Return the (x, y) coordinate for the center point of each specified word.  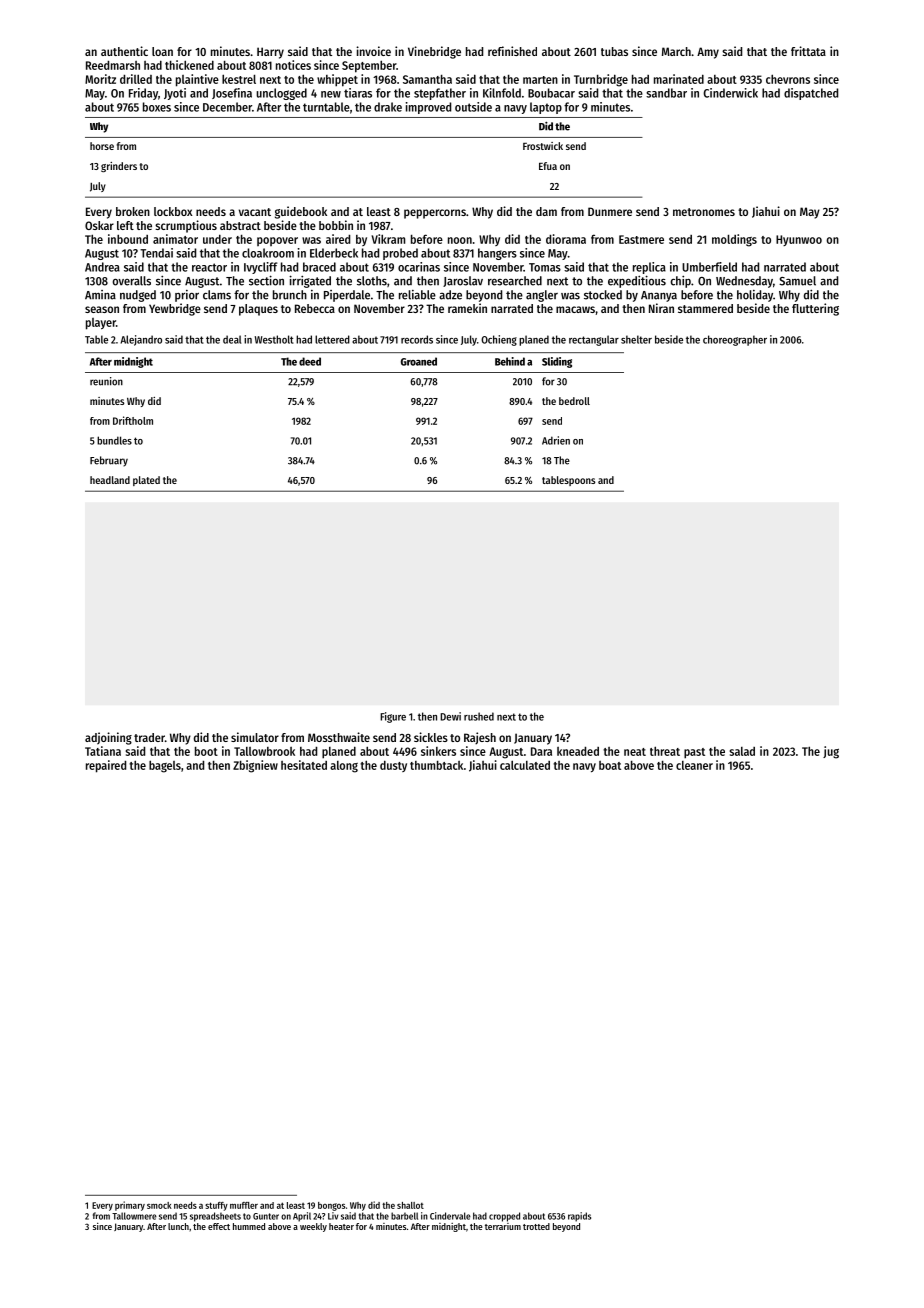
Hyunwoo (799, 240)
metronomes (704, 212)
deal (232, 339)
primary (130, 1206)
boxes (157, 107)
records (417, 339)
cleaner (694, 765)
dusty (393, 766)
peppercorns (435, 214)
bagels (165, 766)
